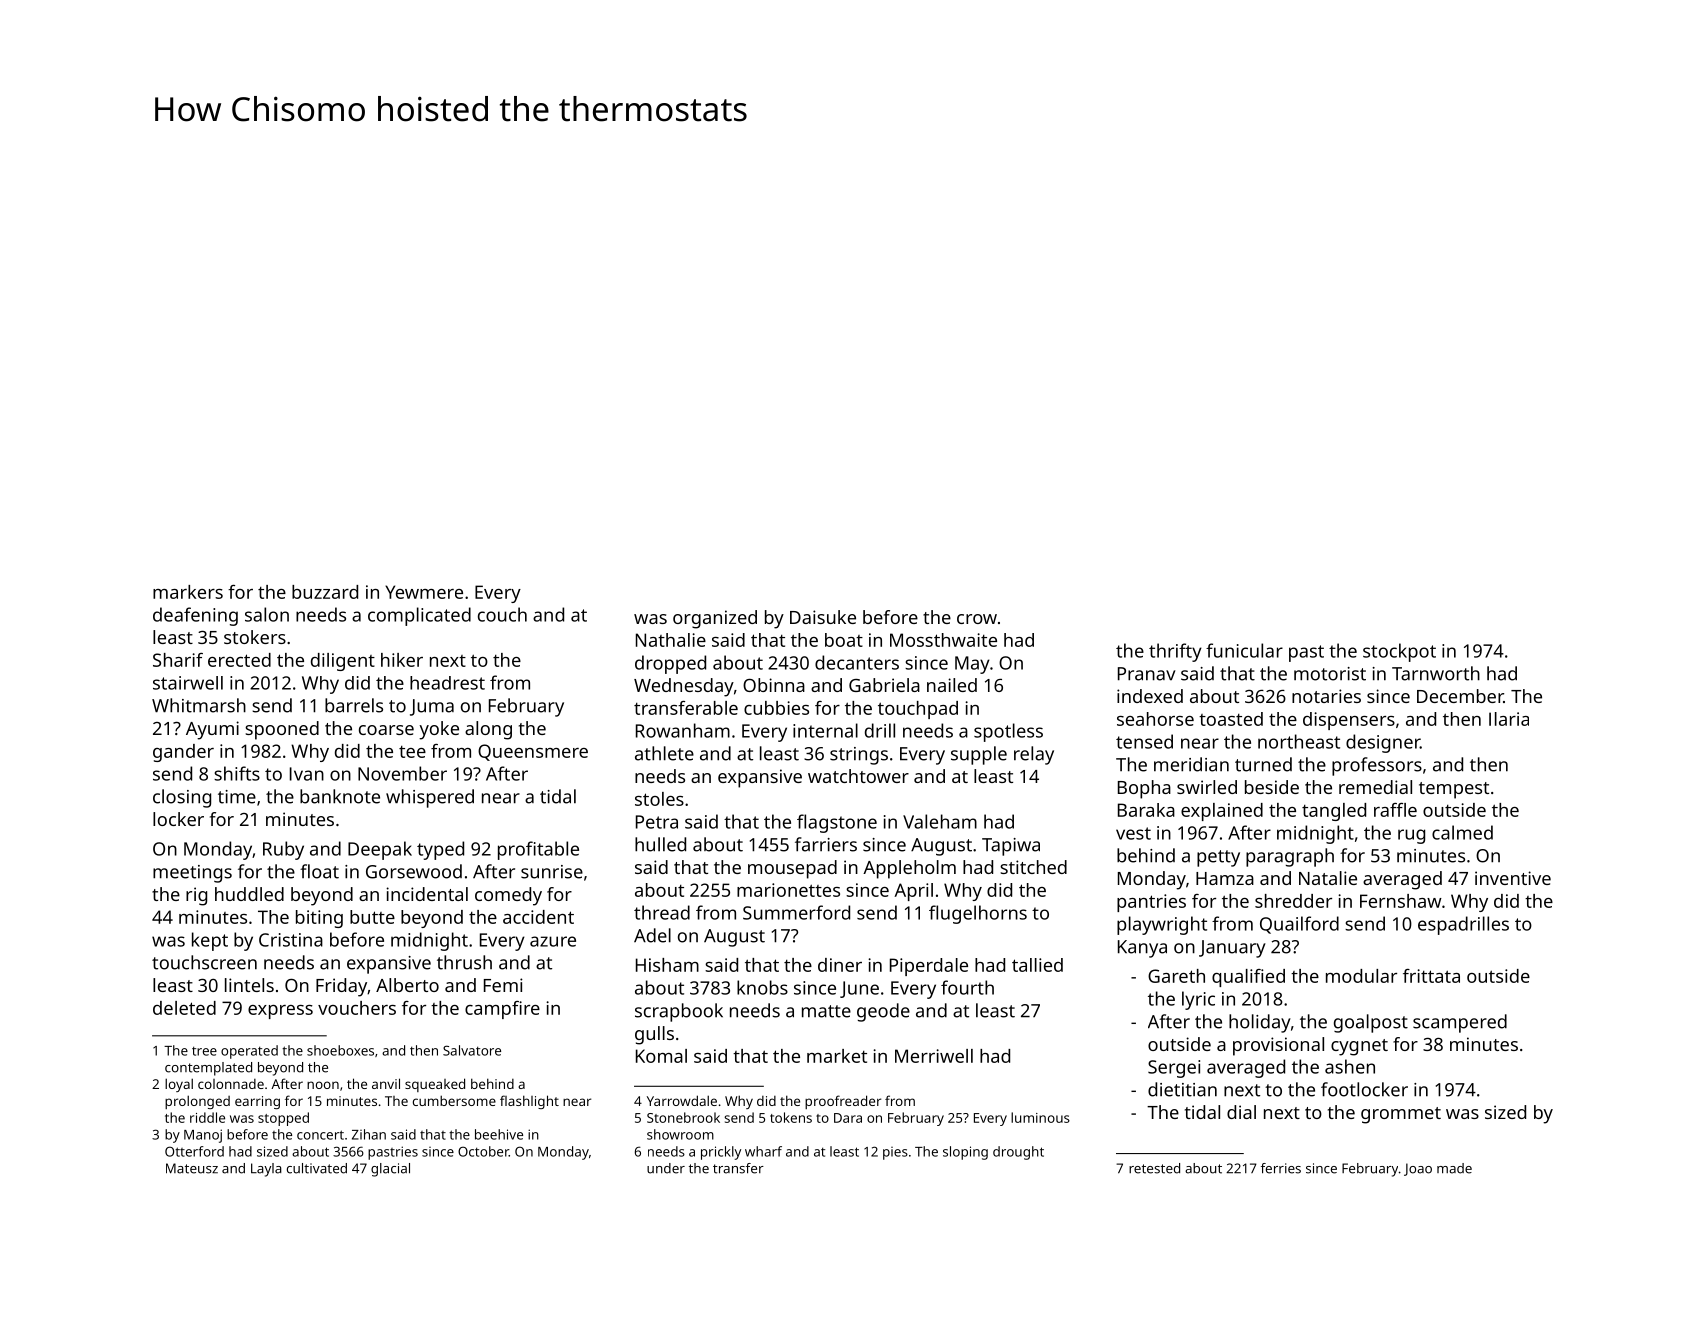 The width and height of the screenshot is (1708, 1320). Describe the element at coordinates (837, 1056) in the screenshot. I see `market` at that location.
